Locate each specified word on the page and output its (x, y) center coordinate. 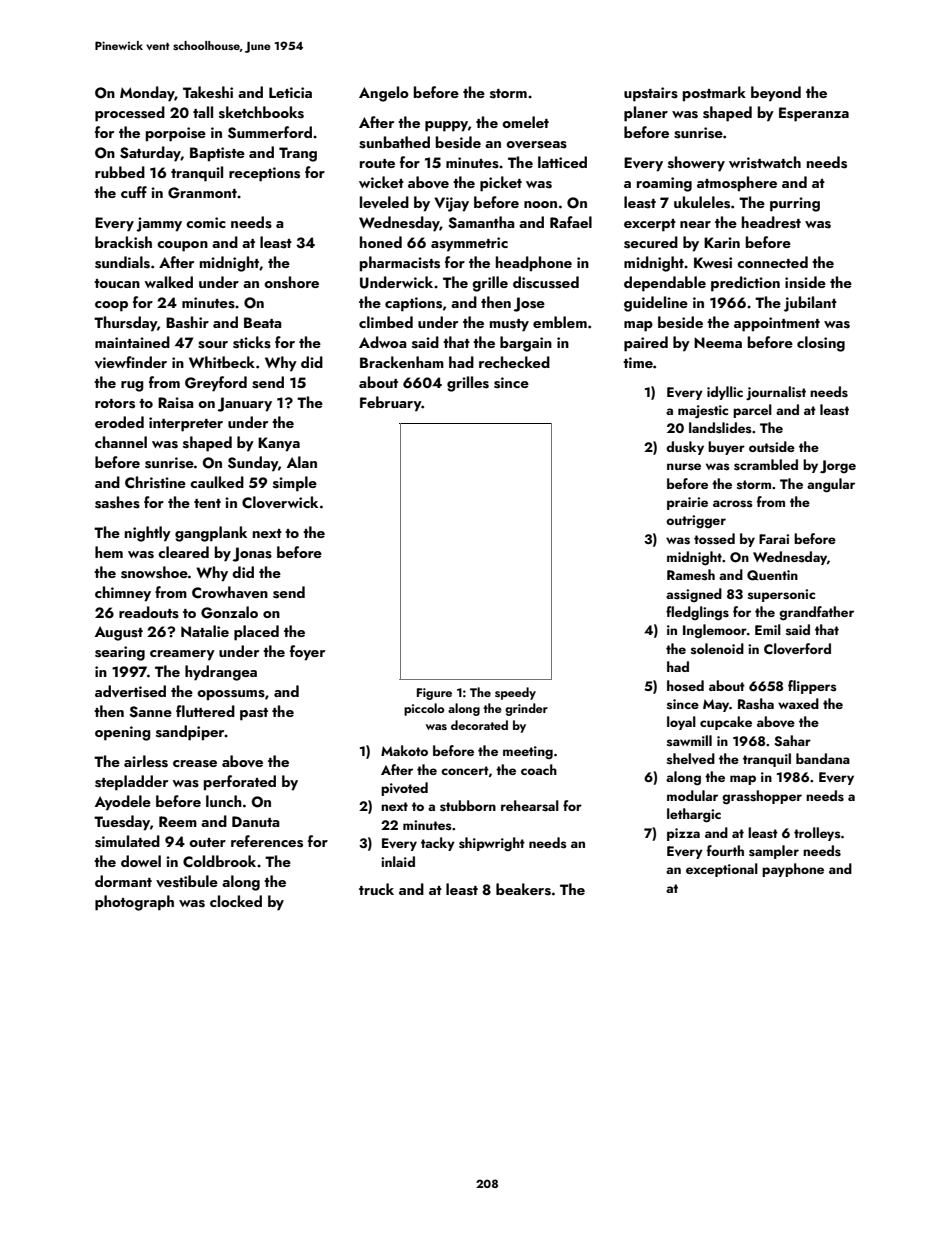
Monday (147, 94)
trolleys (817, 834)
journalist (776, 393)
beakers (523, 889)
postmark (714, 94)
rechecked (514, 362)
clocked (236, 901)
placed (256, 633)
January (244, 404)
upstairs (651, 94)
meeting (528, 752)
